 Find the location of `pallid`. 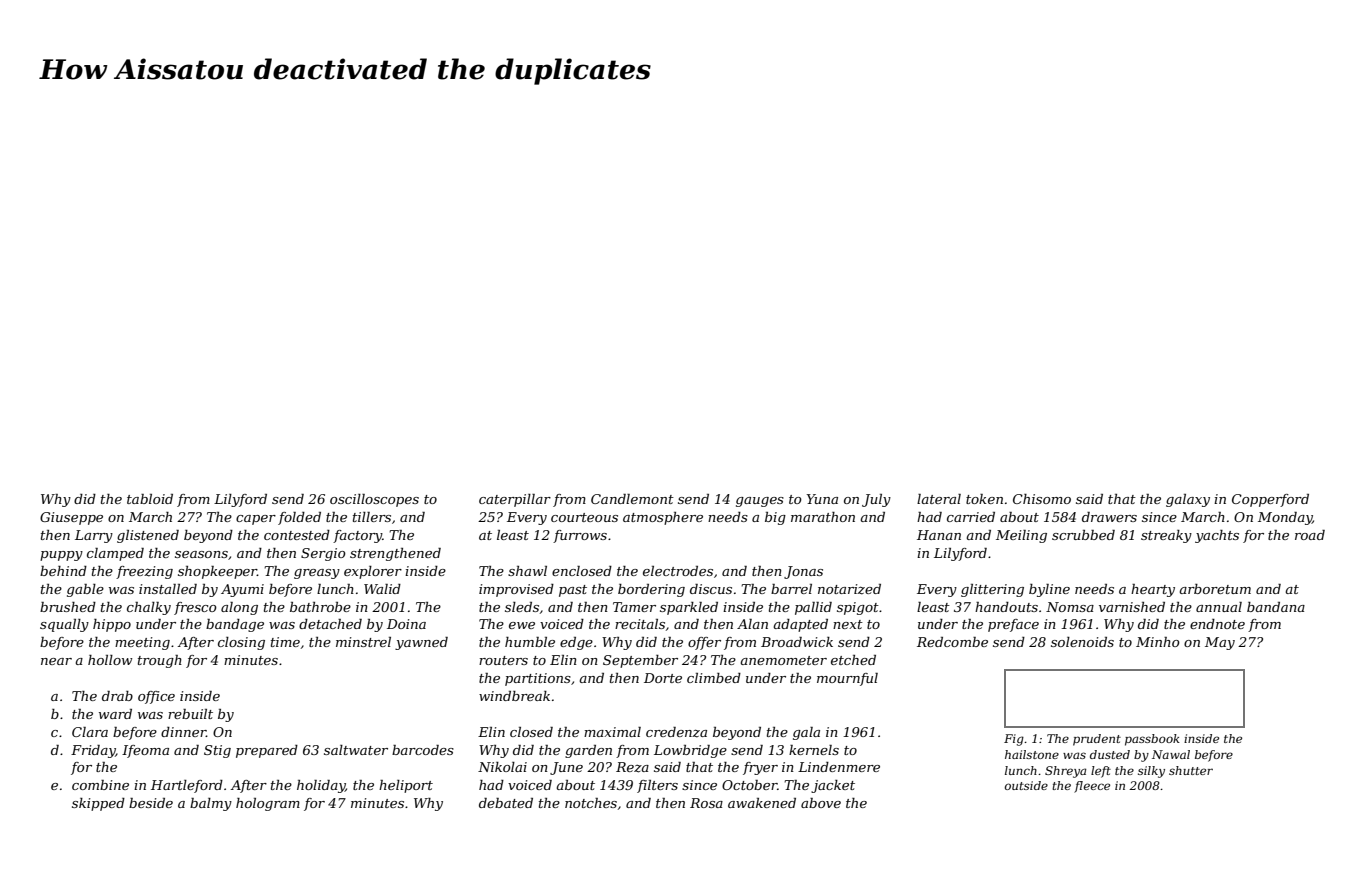

pallid is located at coordinates (813, 608).
